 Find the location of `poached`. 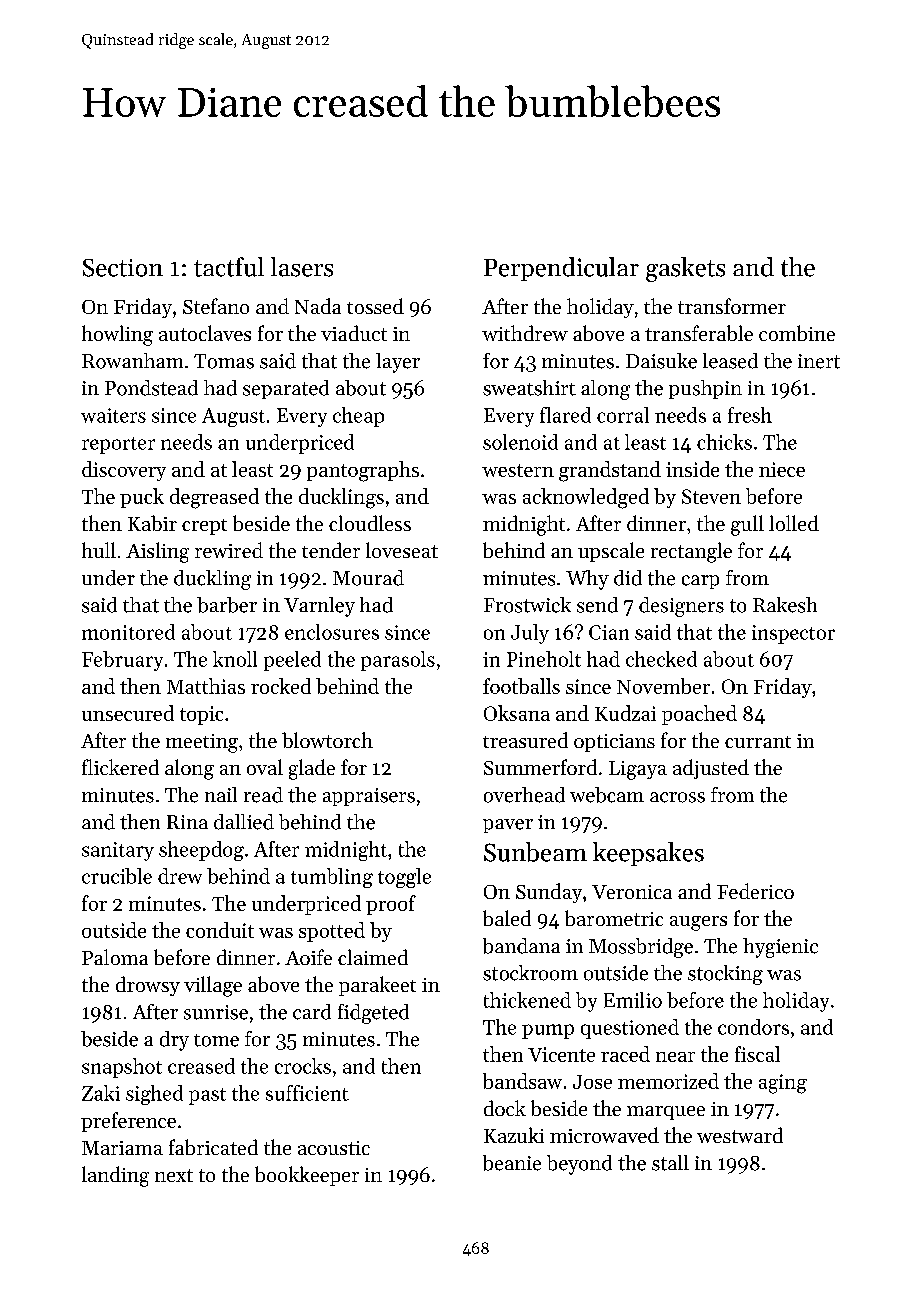

poached is located at coordinates (699, 715).
